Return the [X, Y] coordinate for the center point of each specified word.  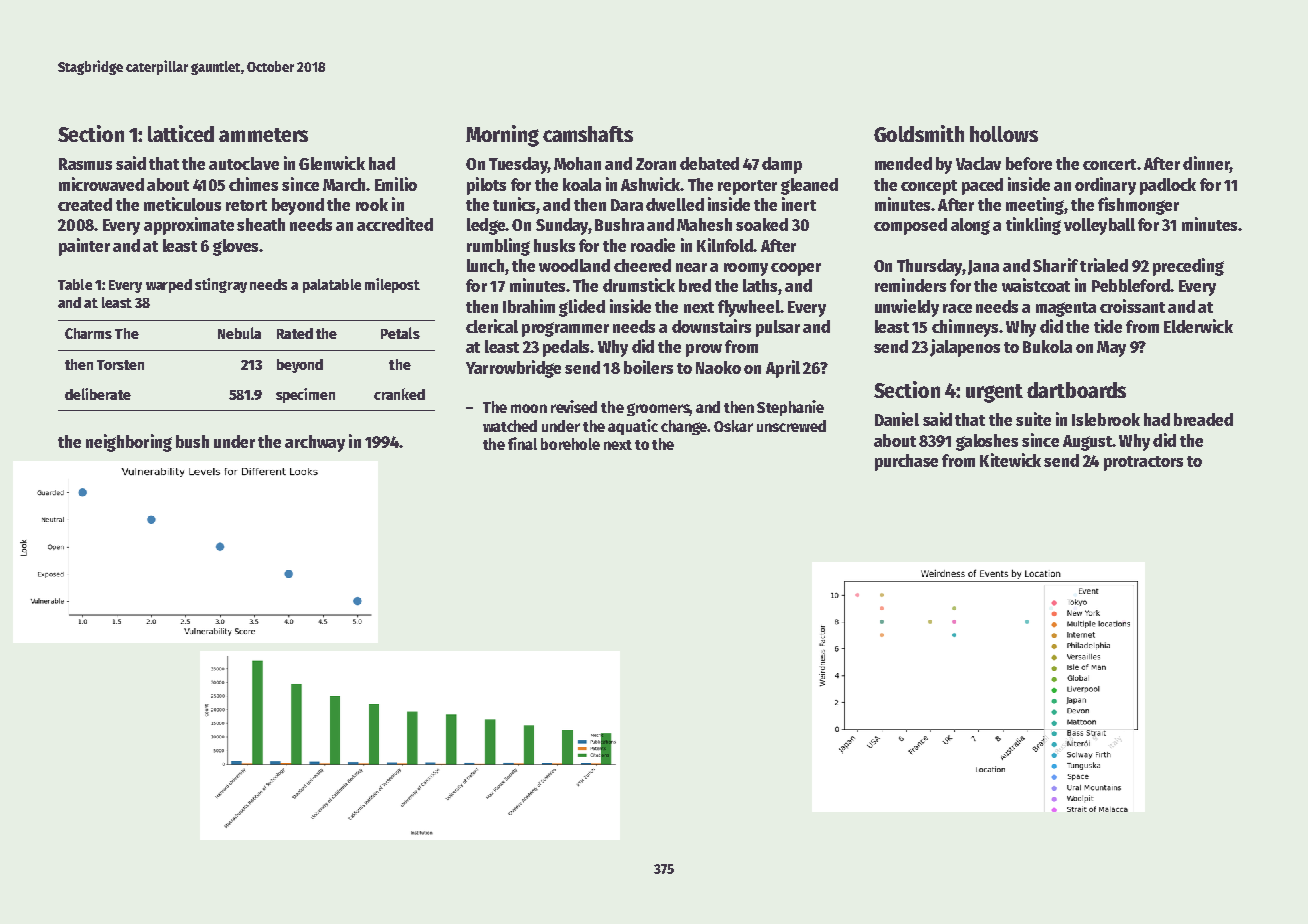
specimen [305, 395]
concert [1109, 164]
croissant [1132, 306]
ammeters [263, 135]
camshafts [588, 134]
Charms [88, 333]
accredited [395, 224]
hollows [1004, 134]
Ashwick [651, 184]
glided [582, 308]
